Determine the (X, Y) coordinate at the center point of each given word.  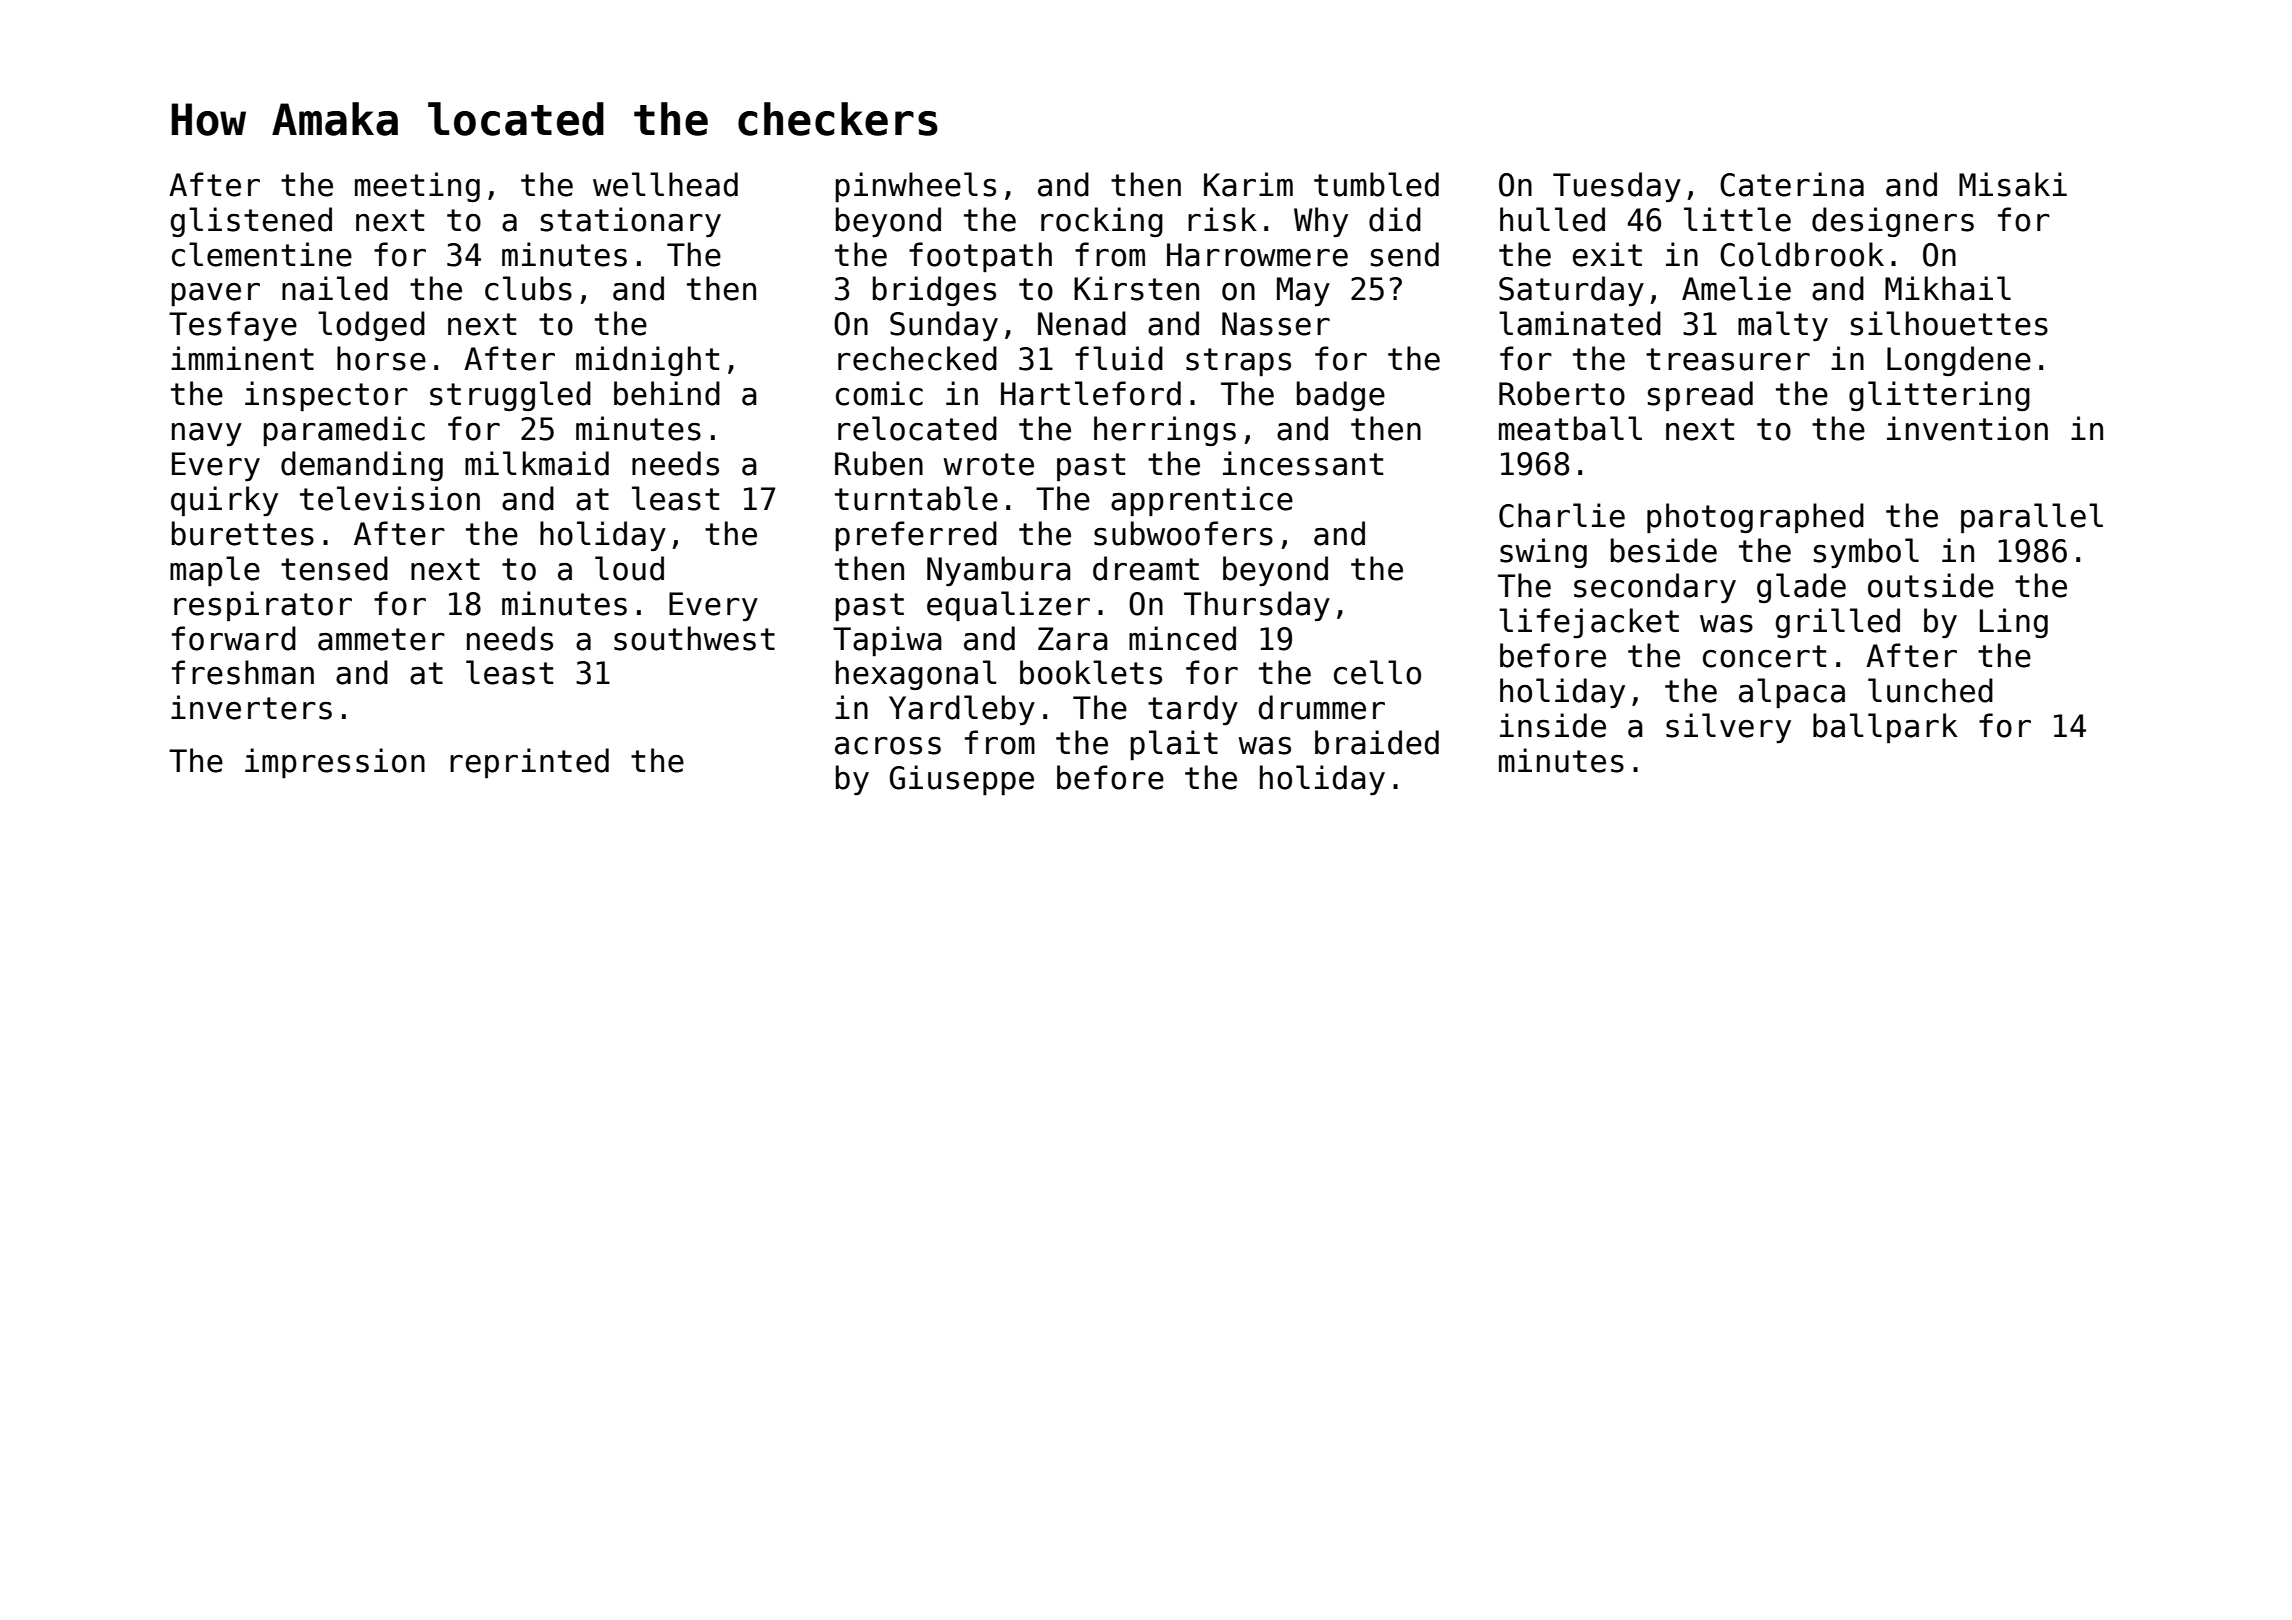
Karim (1248, 184)
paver (215, 294)
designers (1893, 222)
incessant (1303, 463)
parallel (2032, 518)
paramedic (344, 431)
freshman (243, 672)
